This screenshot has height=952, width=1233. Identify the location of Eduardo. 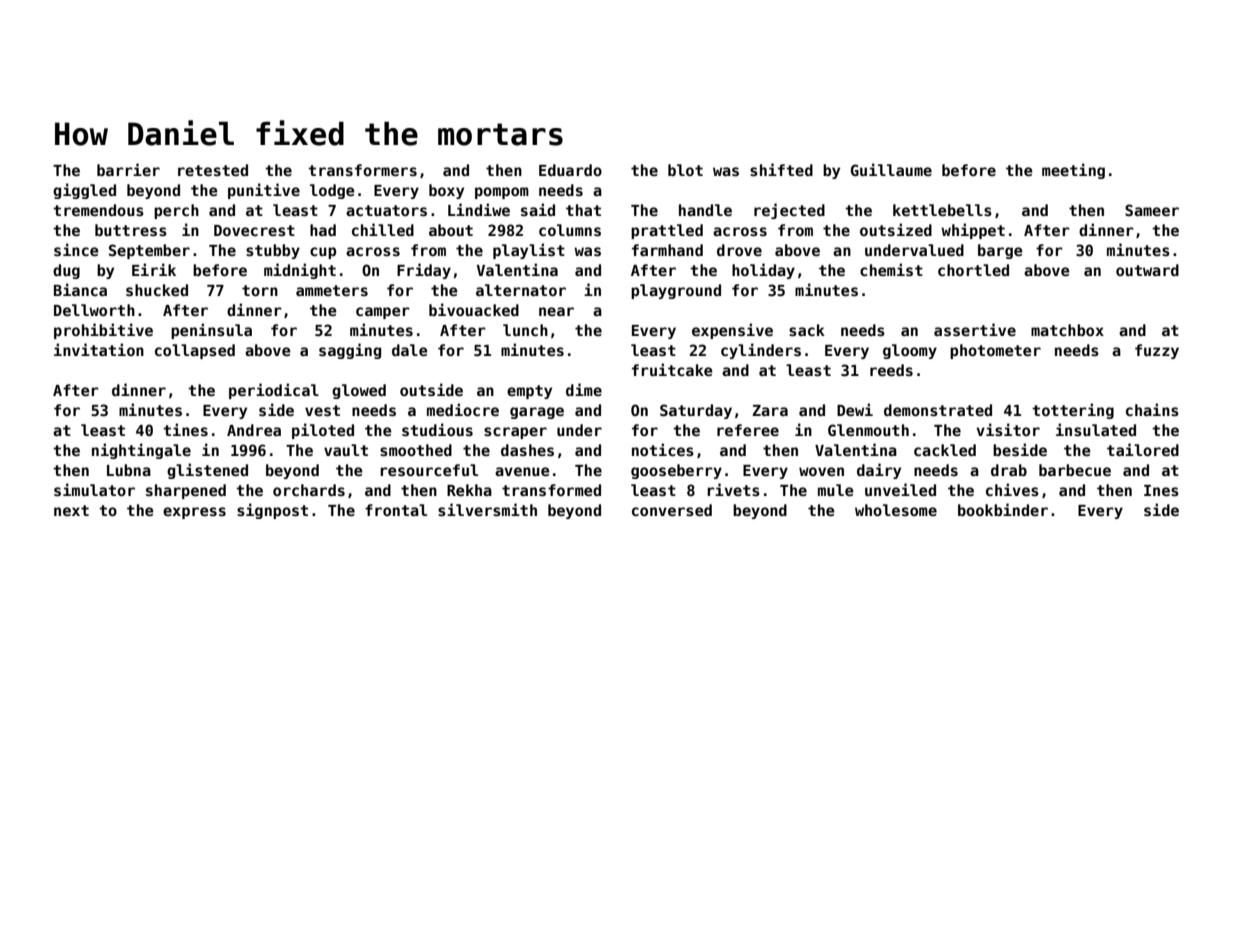
(570, 170).
